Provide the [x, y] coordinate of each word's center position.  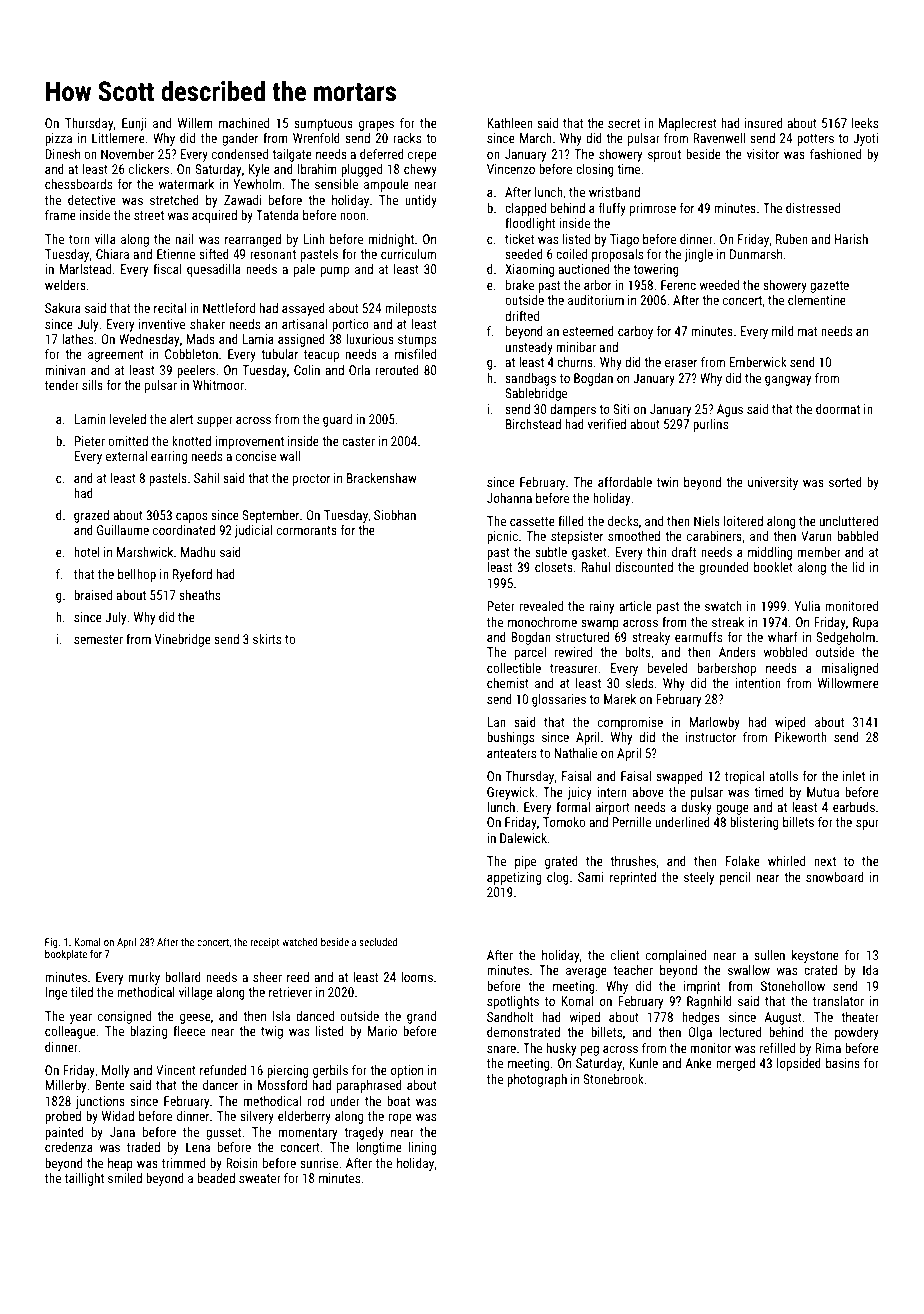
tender [62, 385]
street [149, 215]
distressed [813, 208]
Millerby [65, 1086]
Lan [496, 722]
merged [735, 1064]
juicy [579, 793]
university [773, 483]
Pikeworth [801, 737]
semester [98, 639]
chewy [420, 170]
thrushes [633, 861]
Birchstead [533, 424]
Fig [51, 943]
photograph [537, 1080]
